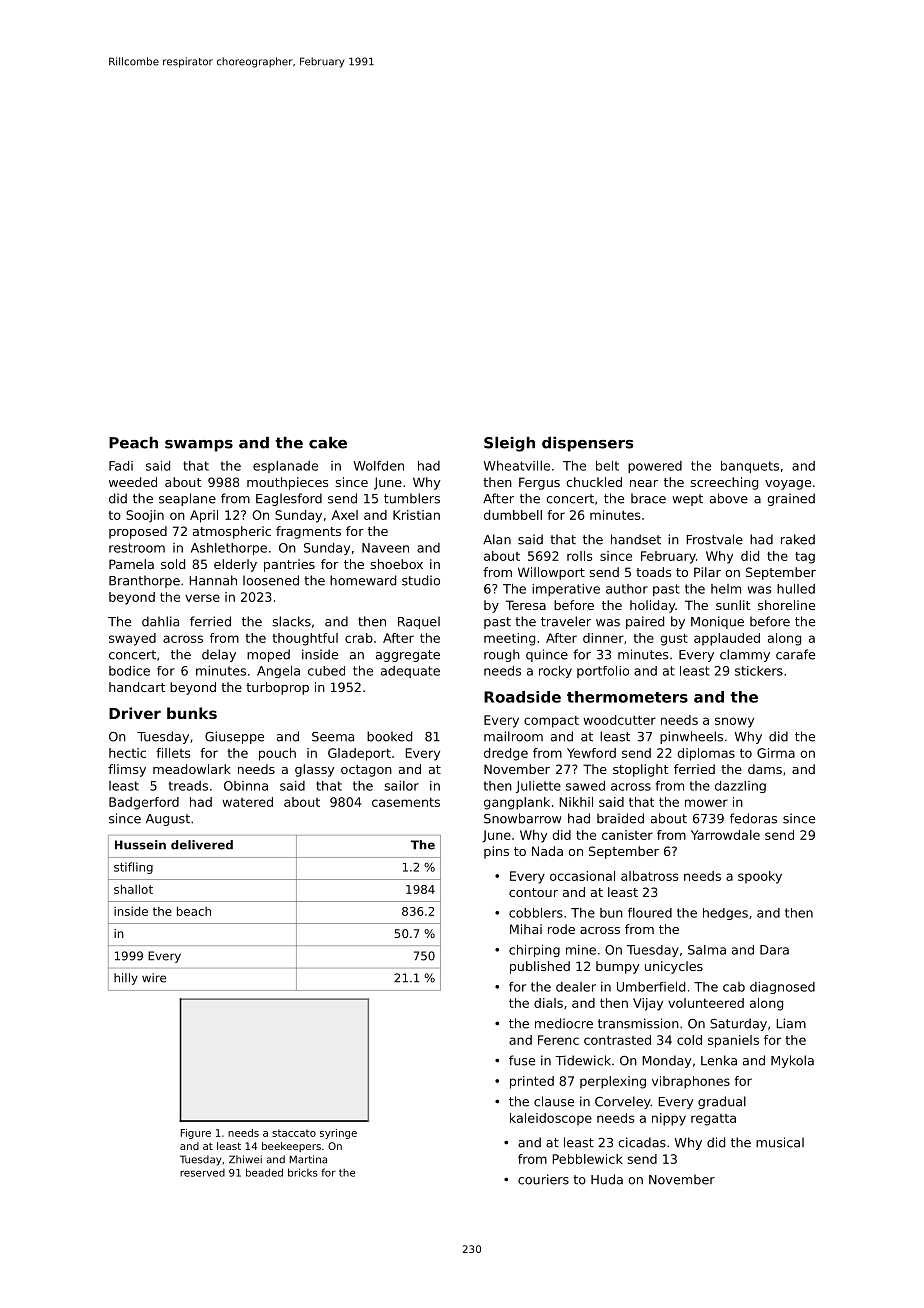 The image size is (924, 1308). I want to click on thoughtful, so click(305, 639).
